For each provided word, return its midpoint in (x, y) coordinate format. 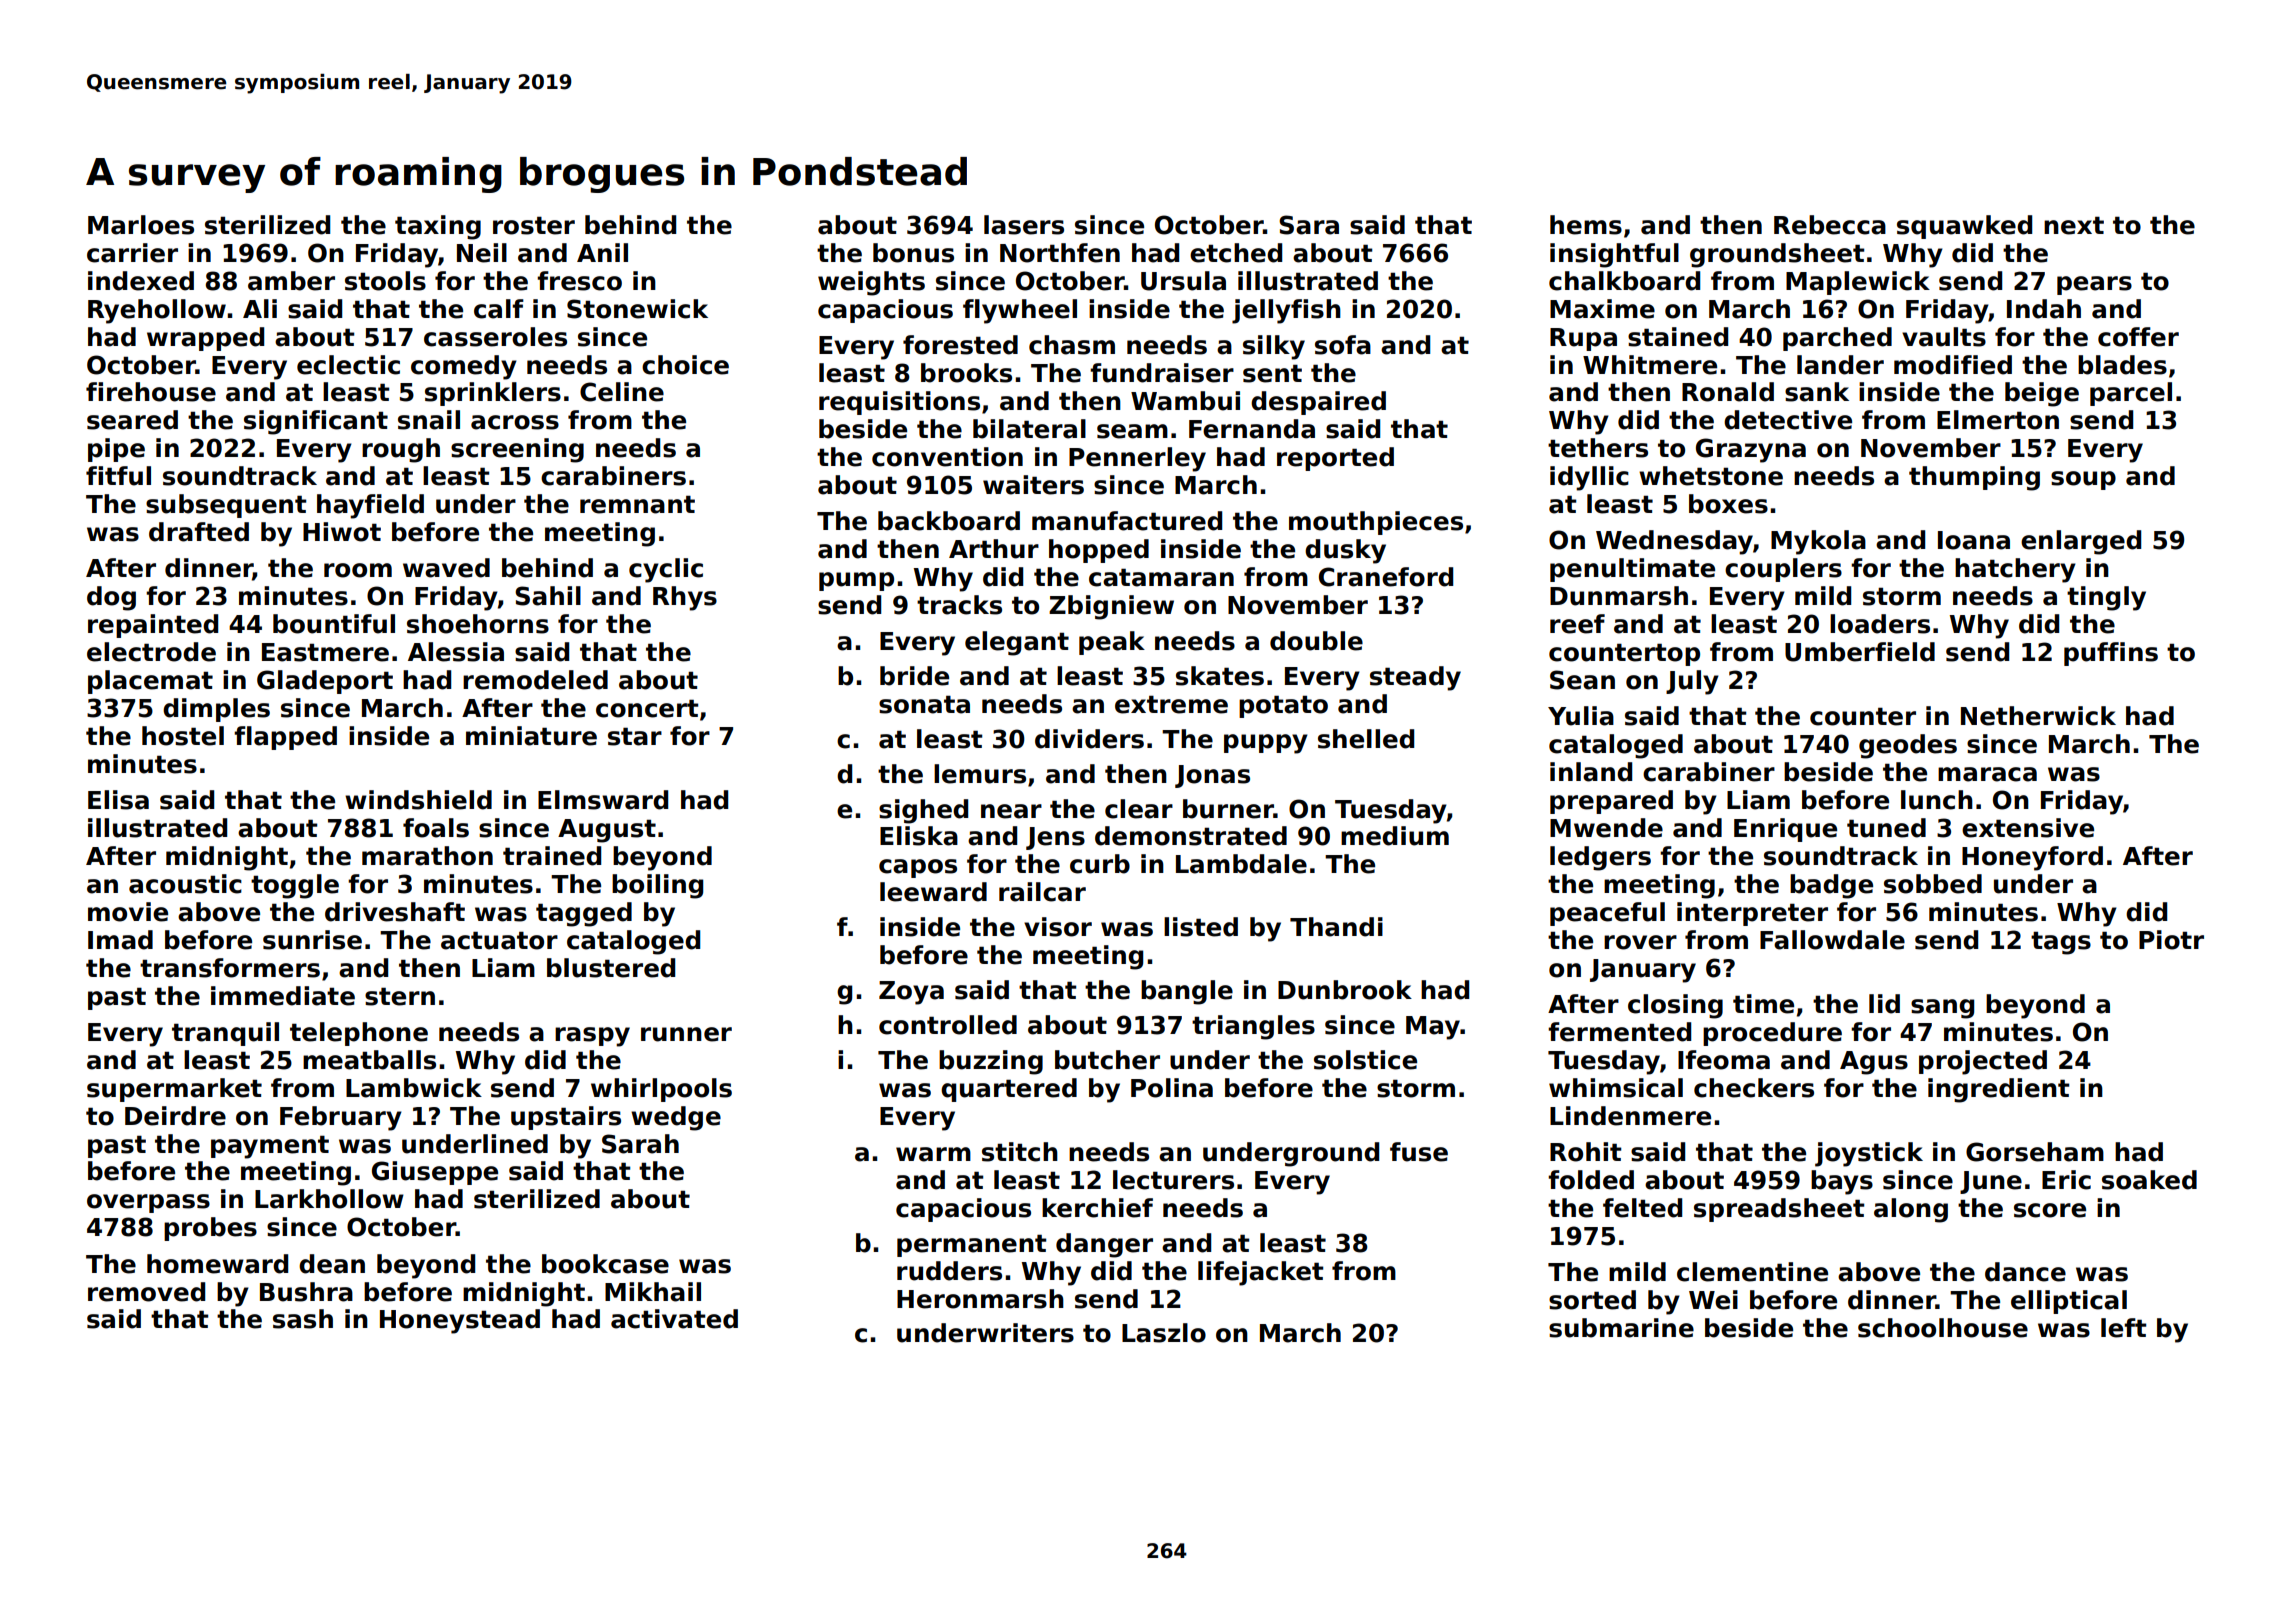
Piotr (2171, 940)
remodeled (535, 680)
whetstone (1711, 476)
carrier (132, 253)
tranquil (225, 1034)
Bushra (306, 1292)
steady (1415, 678)
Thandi (1336, 927)
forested (960, 345)
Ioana (1974, 540)
